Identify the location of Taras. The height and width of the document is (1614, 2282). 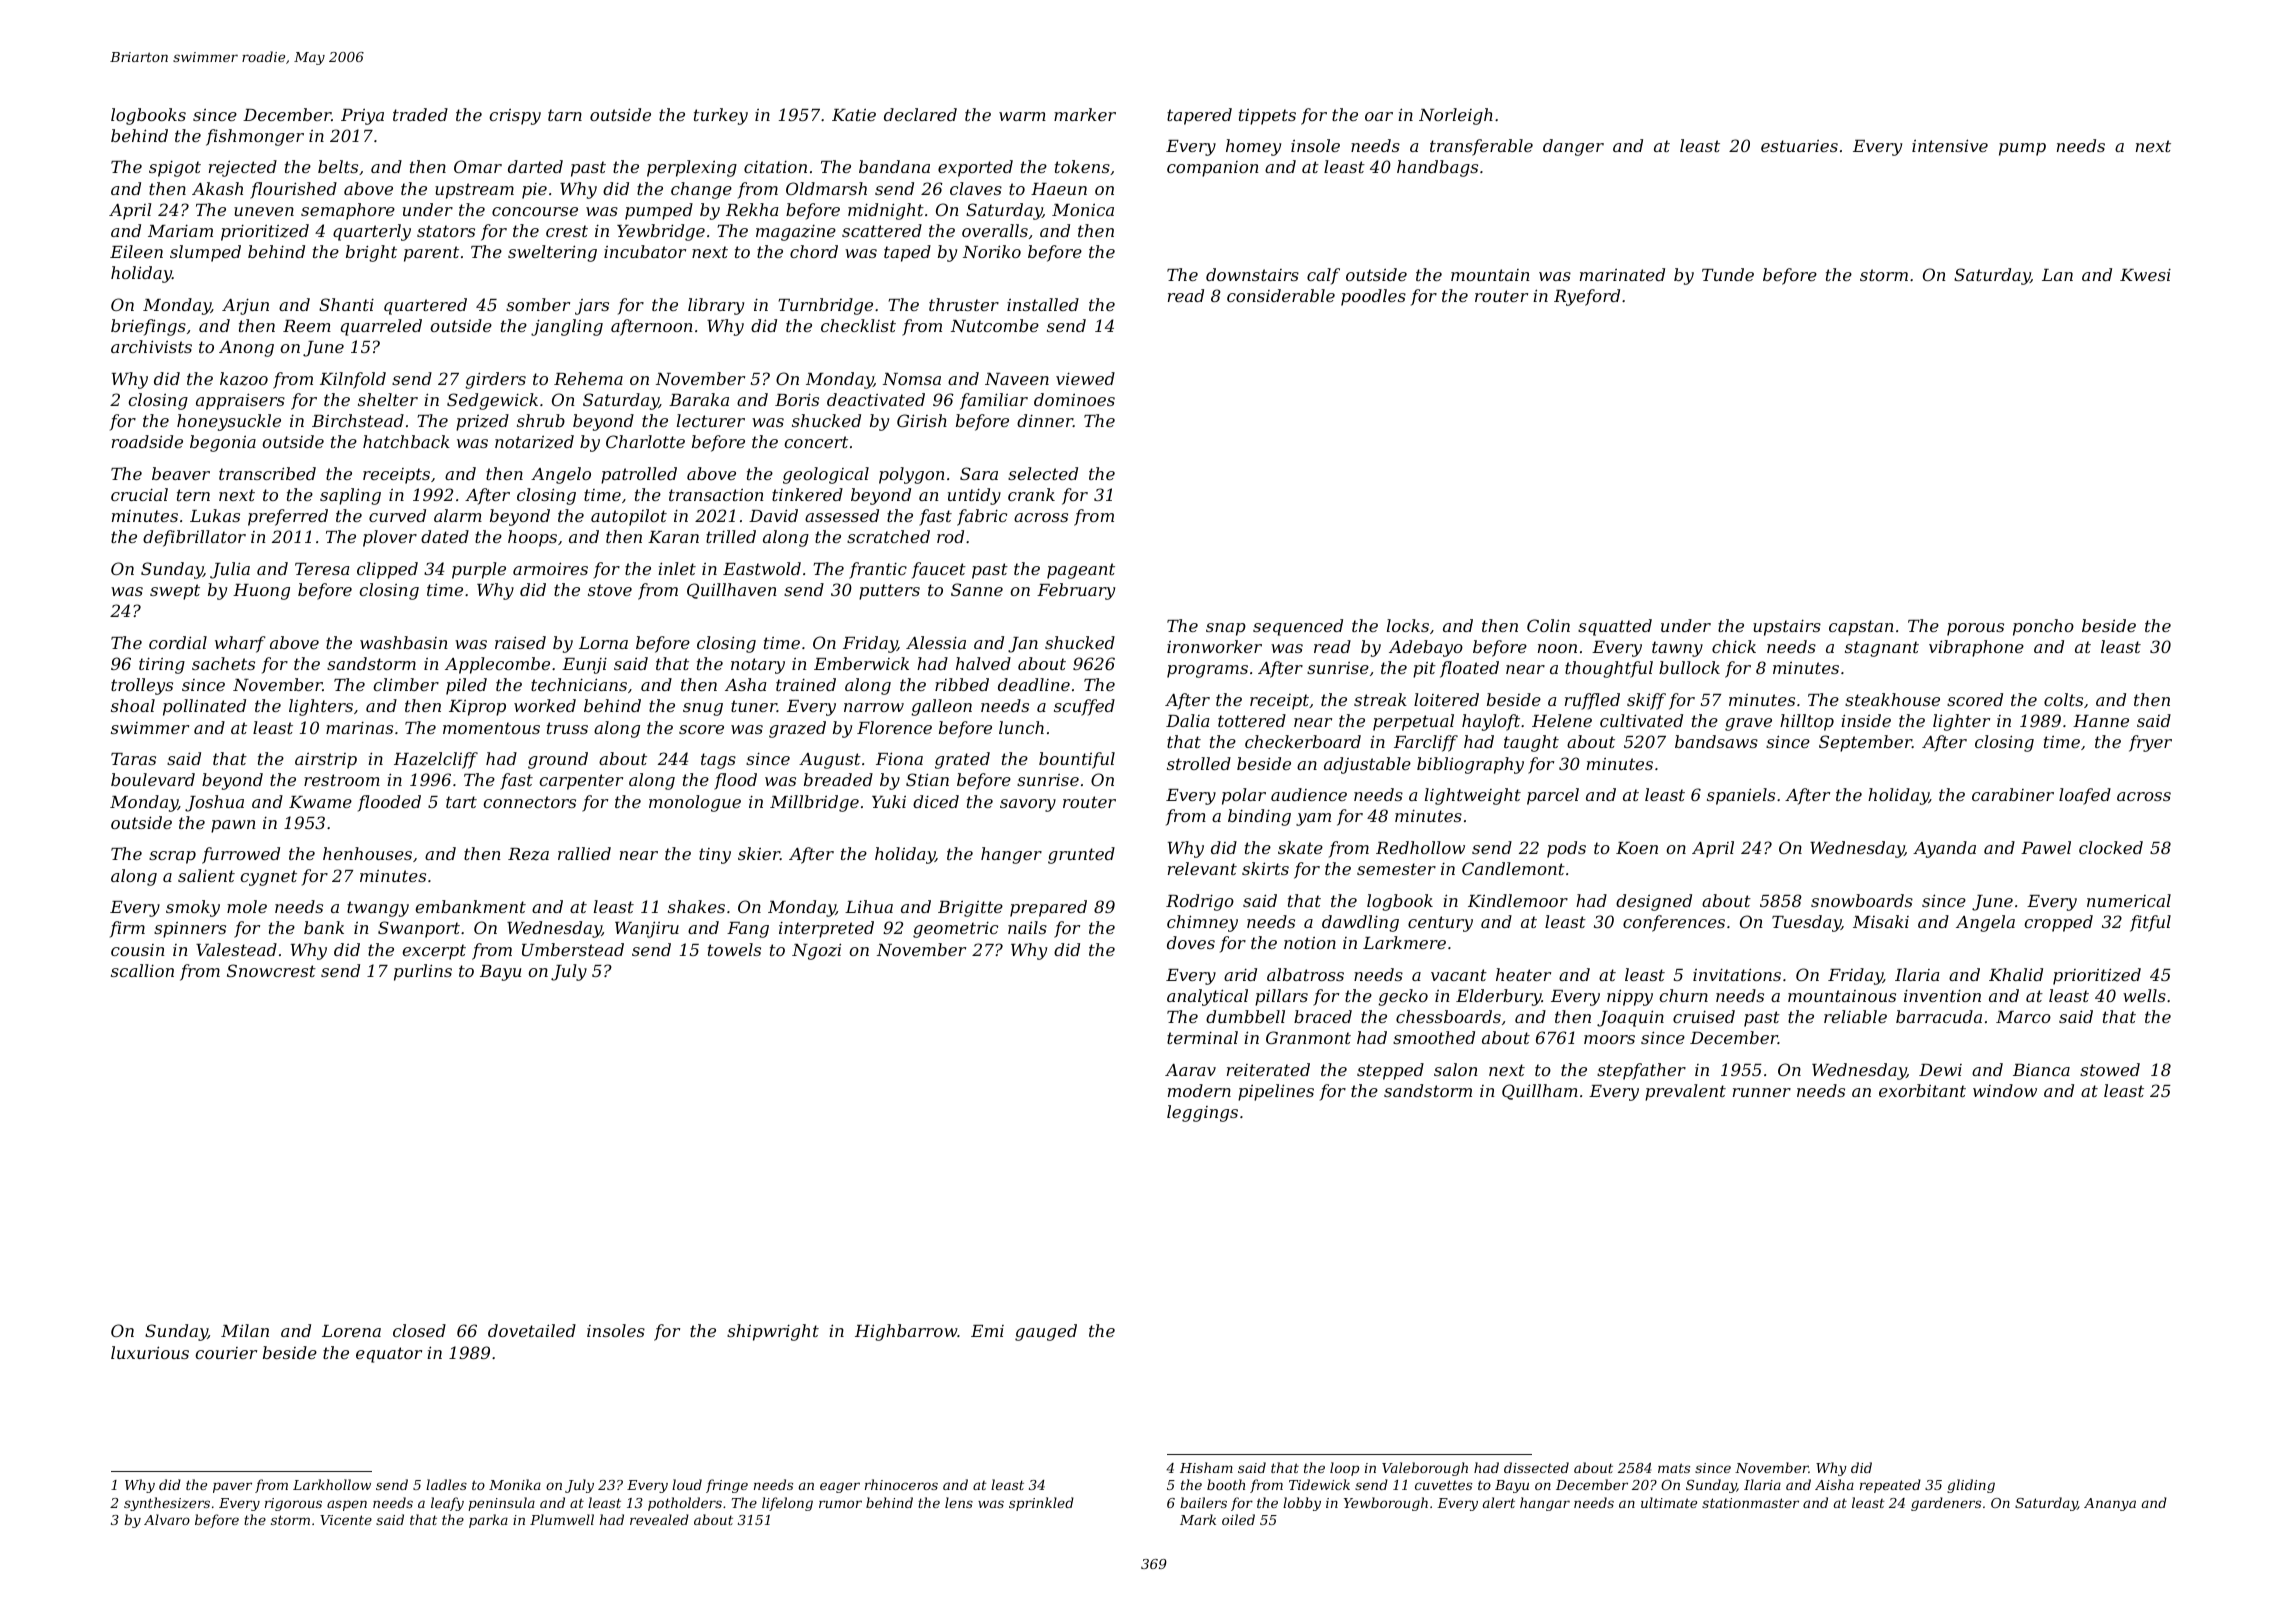
(133, 759).
